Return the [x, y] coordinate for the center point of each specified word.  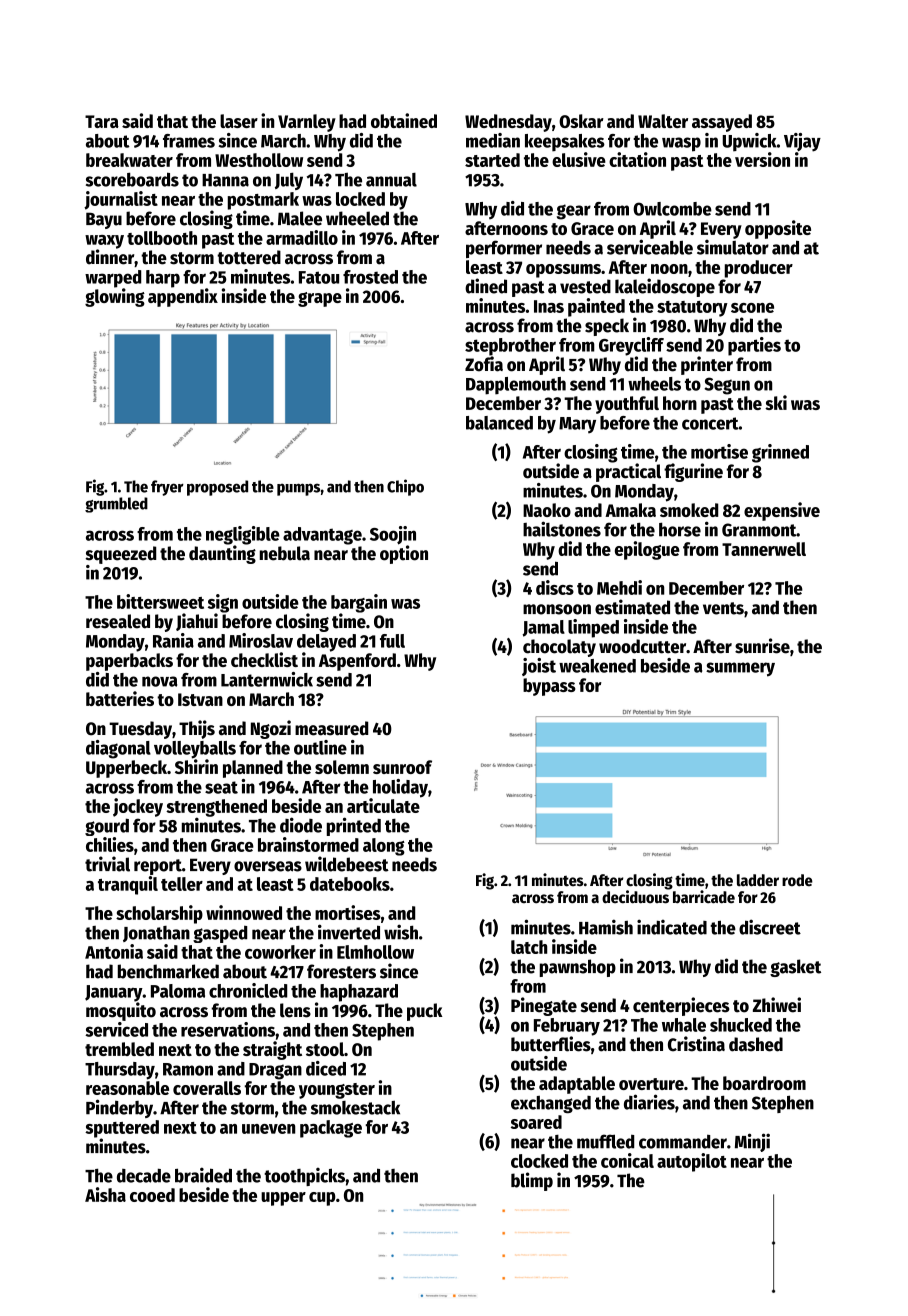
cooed [152, 1195]
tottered [249, 257]
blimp [532, 1181]
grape [320, 299]
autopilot [692, 1162]
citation [637, 159]
